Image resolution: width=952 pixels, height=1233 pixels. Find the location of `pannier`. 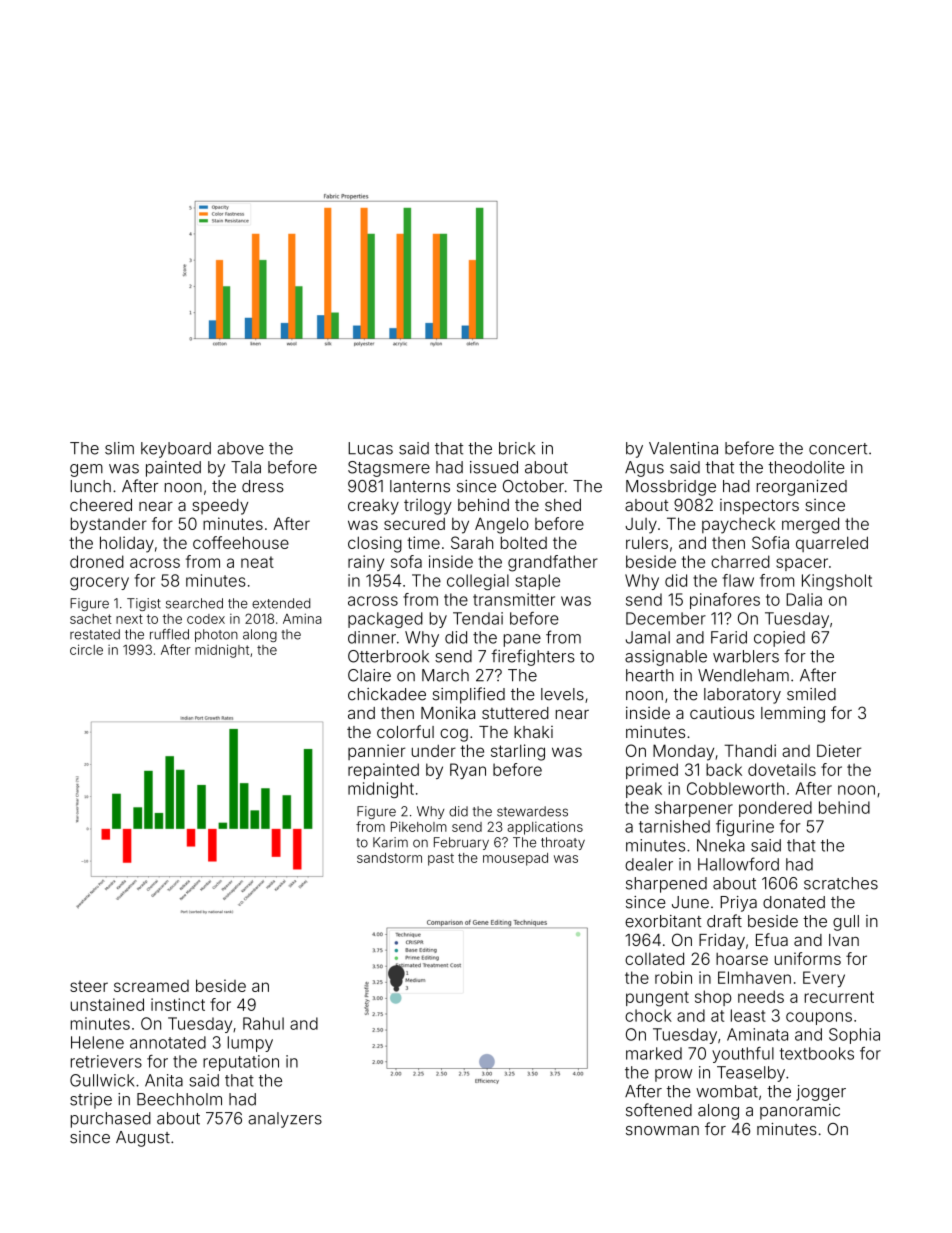

pannier is located at coordinates (377, 752).
